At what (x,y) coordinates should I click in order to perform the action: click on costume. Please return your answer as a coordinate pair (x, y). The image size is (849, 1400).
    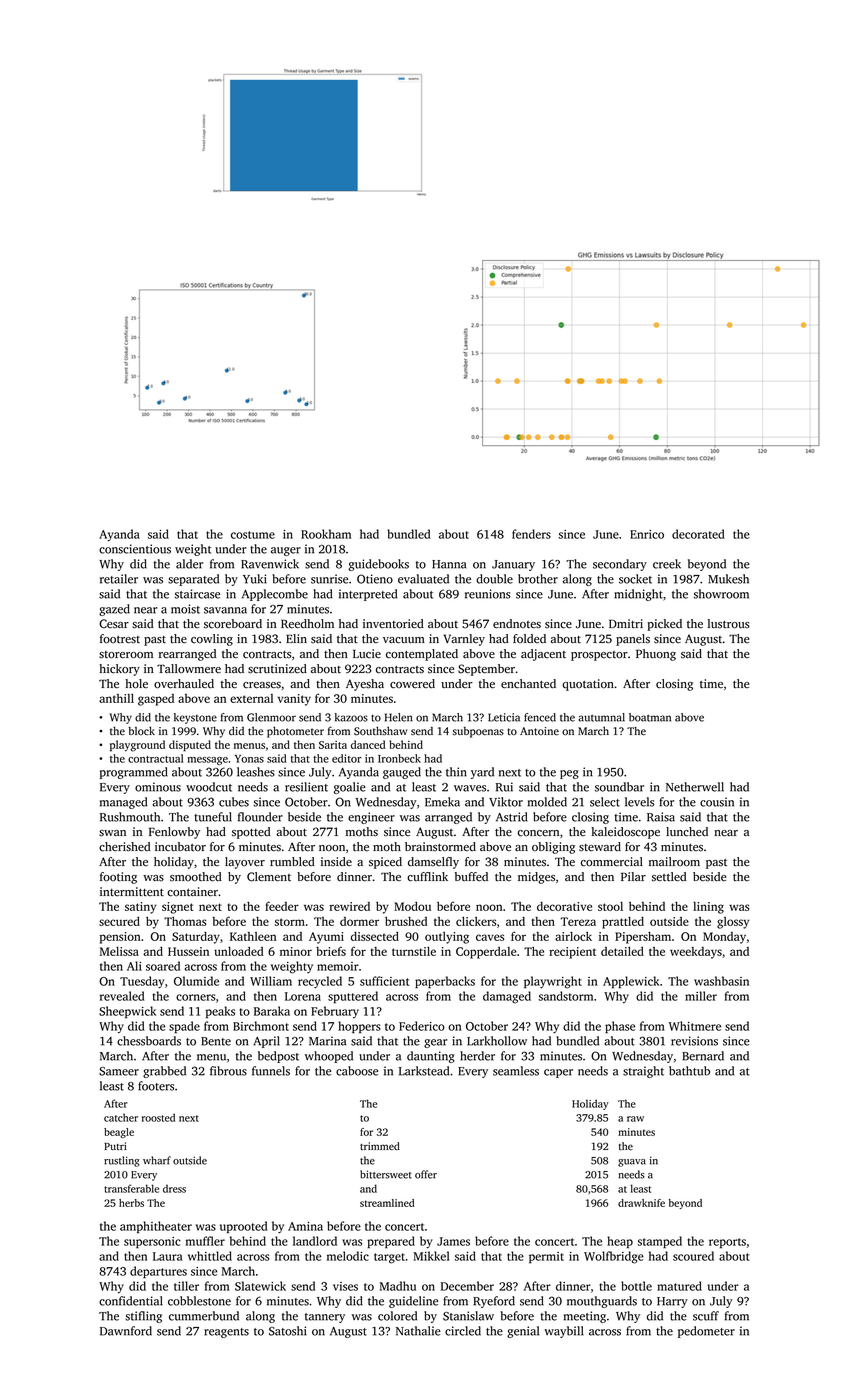
    Looking at the image, I should click on (253, 535).
